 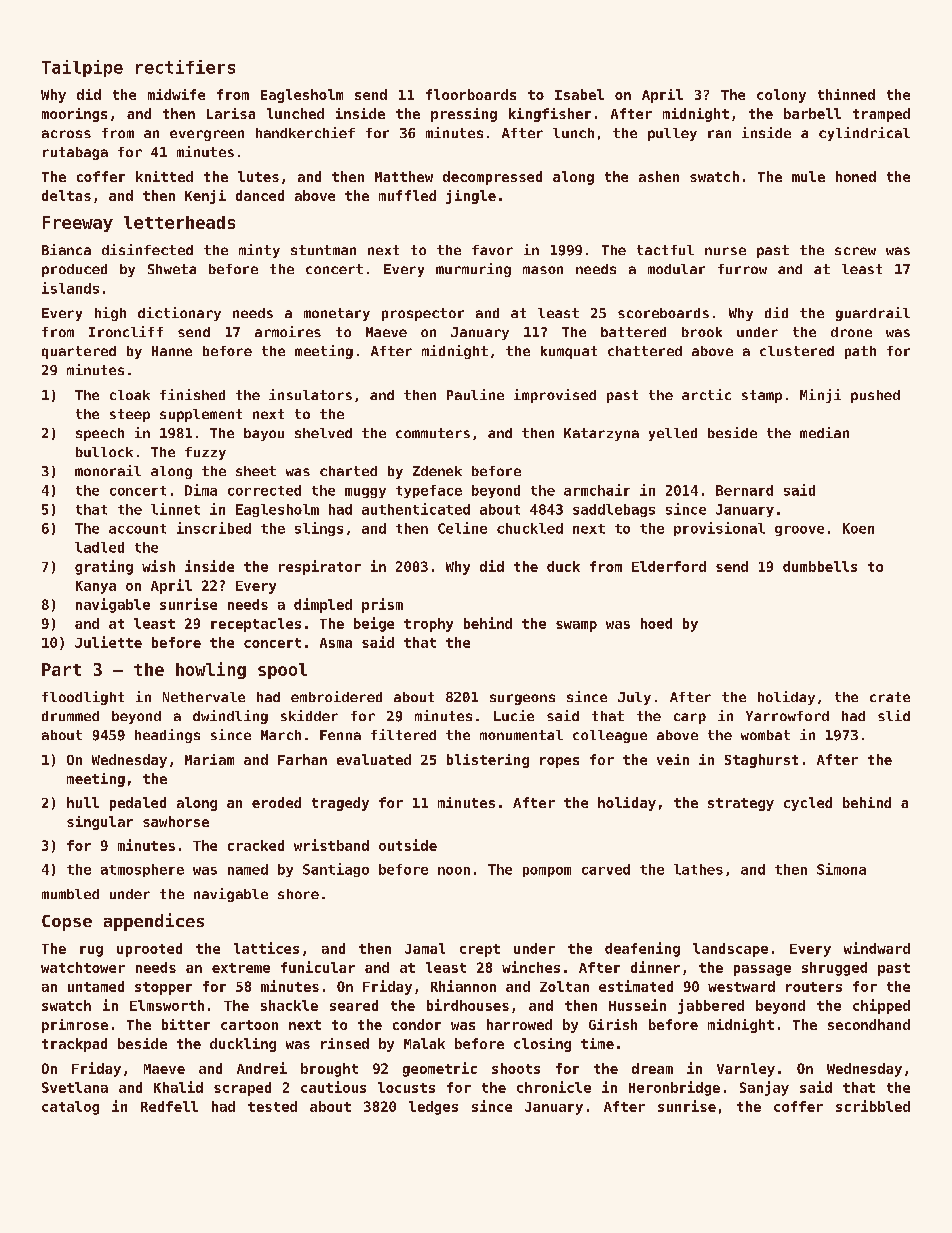 I want to click on moorings, so click(x=74, y=115).
